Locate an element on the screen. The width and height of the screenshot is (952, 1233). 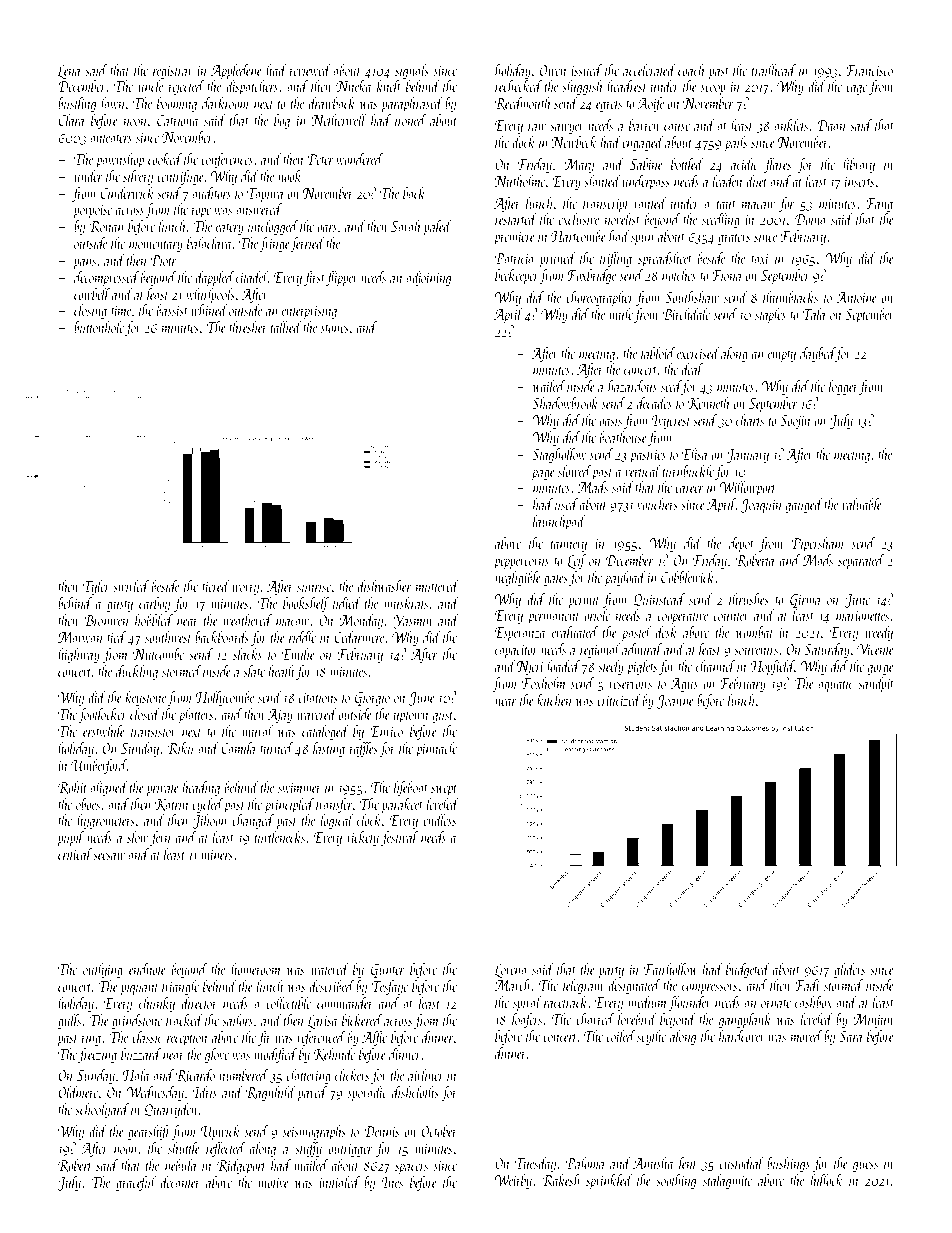
flipper is located at coordinates (342, 279).
